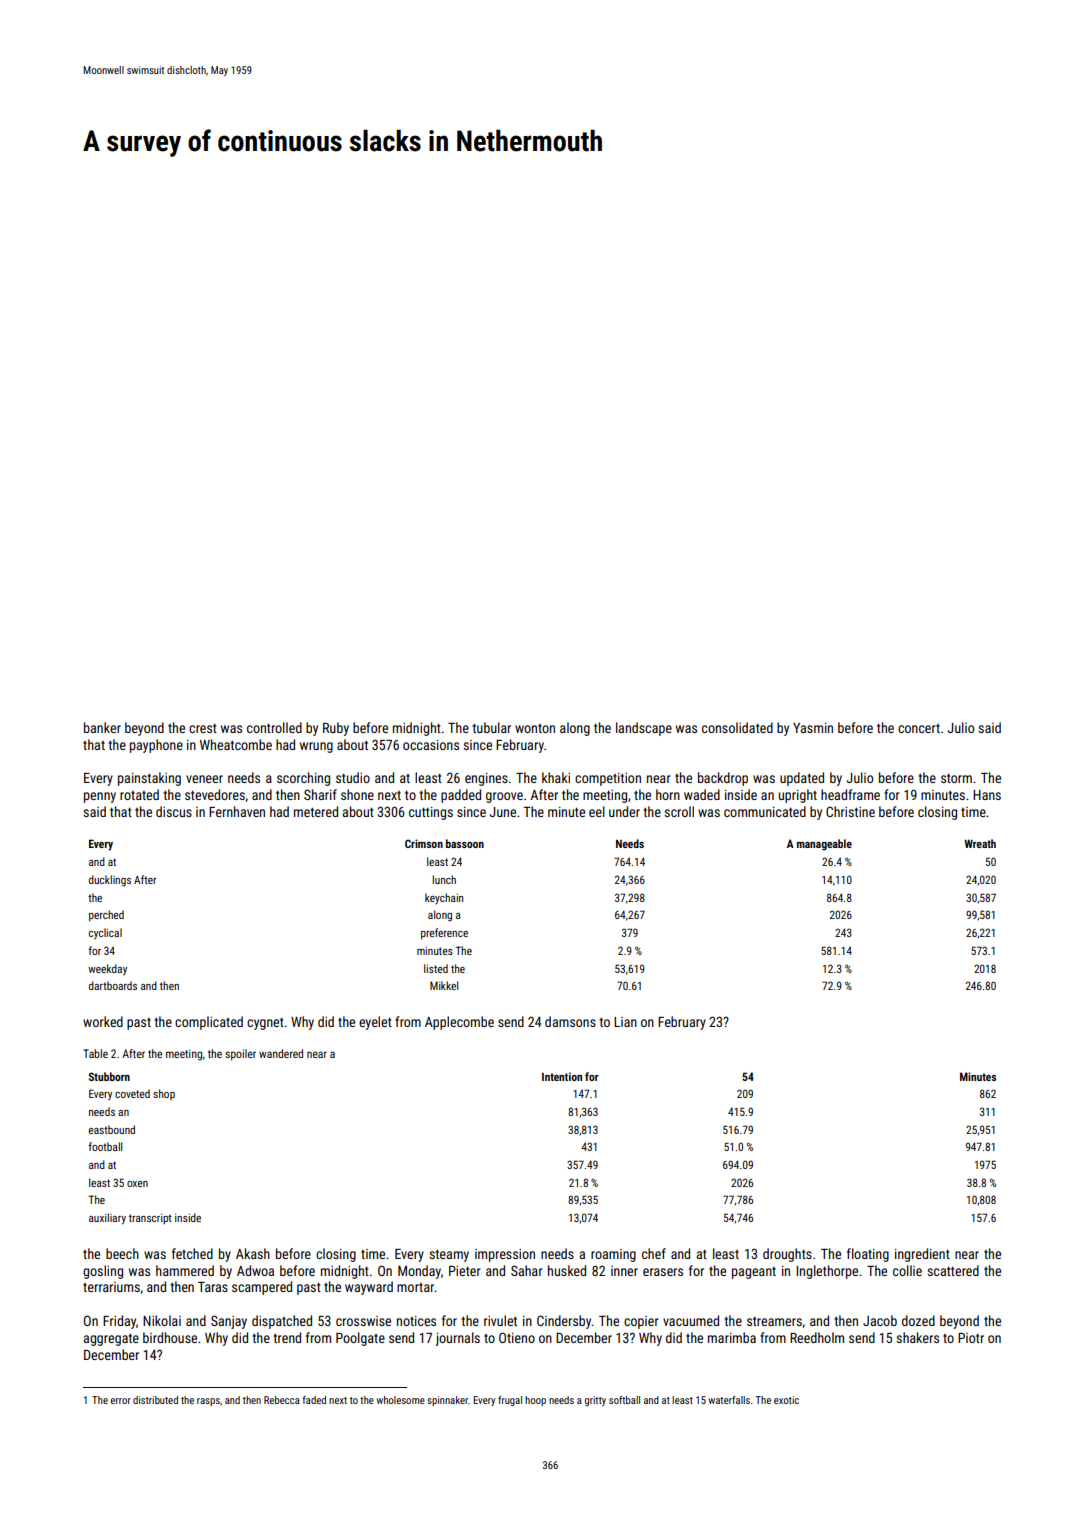 This screenshot has height=1535, width=1085. Describe the element at coordinates (597, 811) in the screenshot. I see `eel` at that location.
